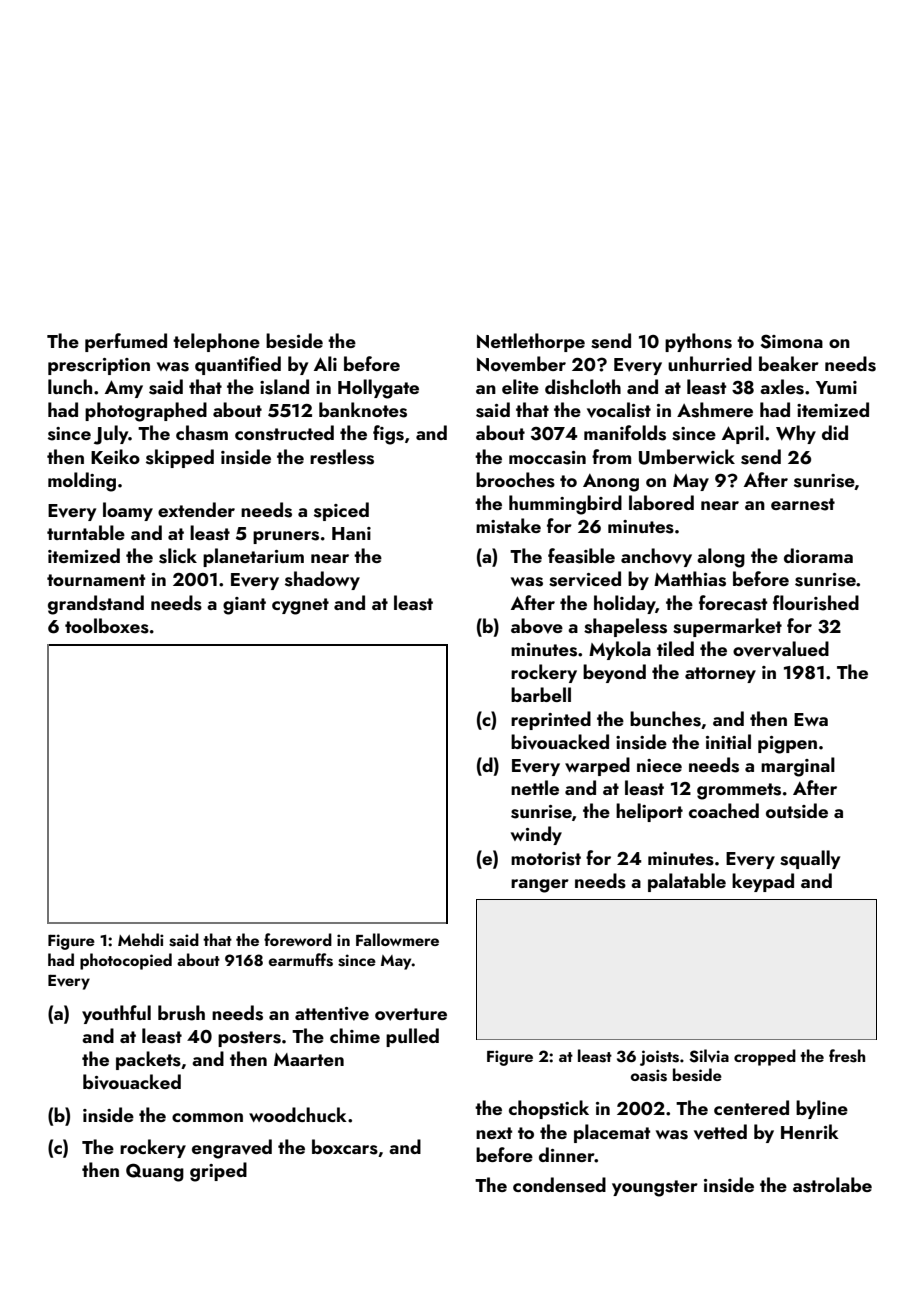 Image resolution: width=924 pixels, height=1314 pixels. I want to click on lunch, so click(70, 386).
